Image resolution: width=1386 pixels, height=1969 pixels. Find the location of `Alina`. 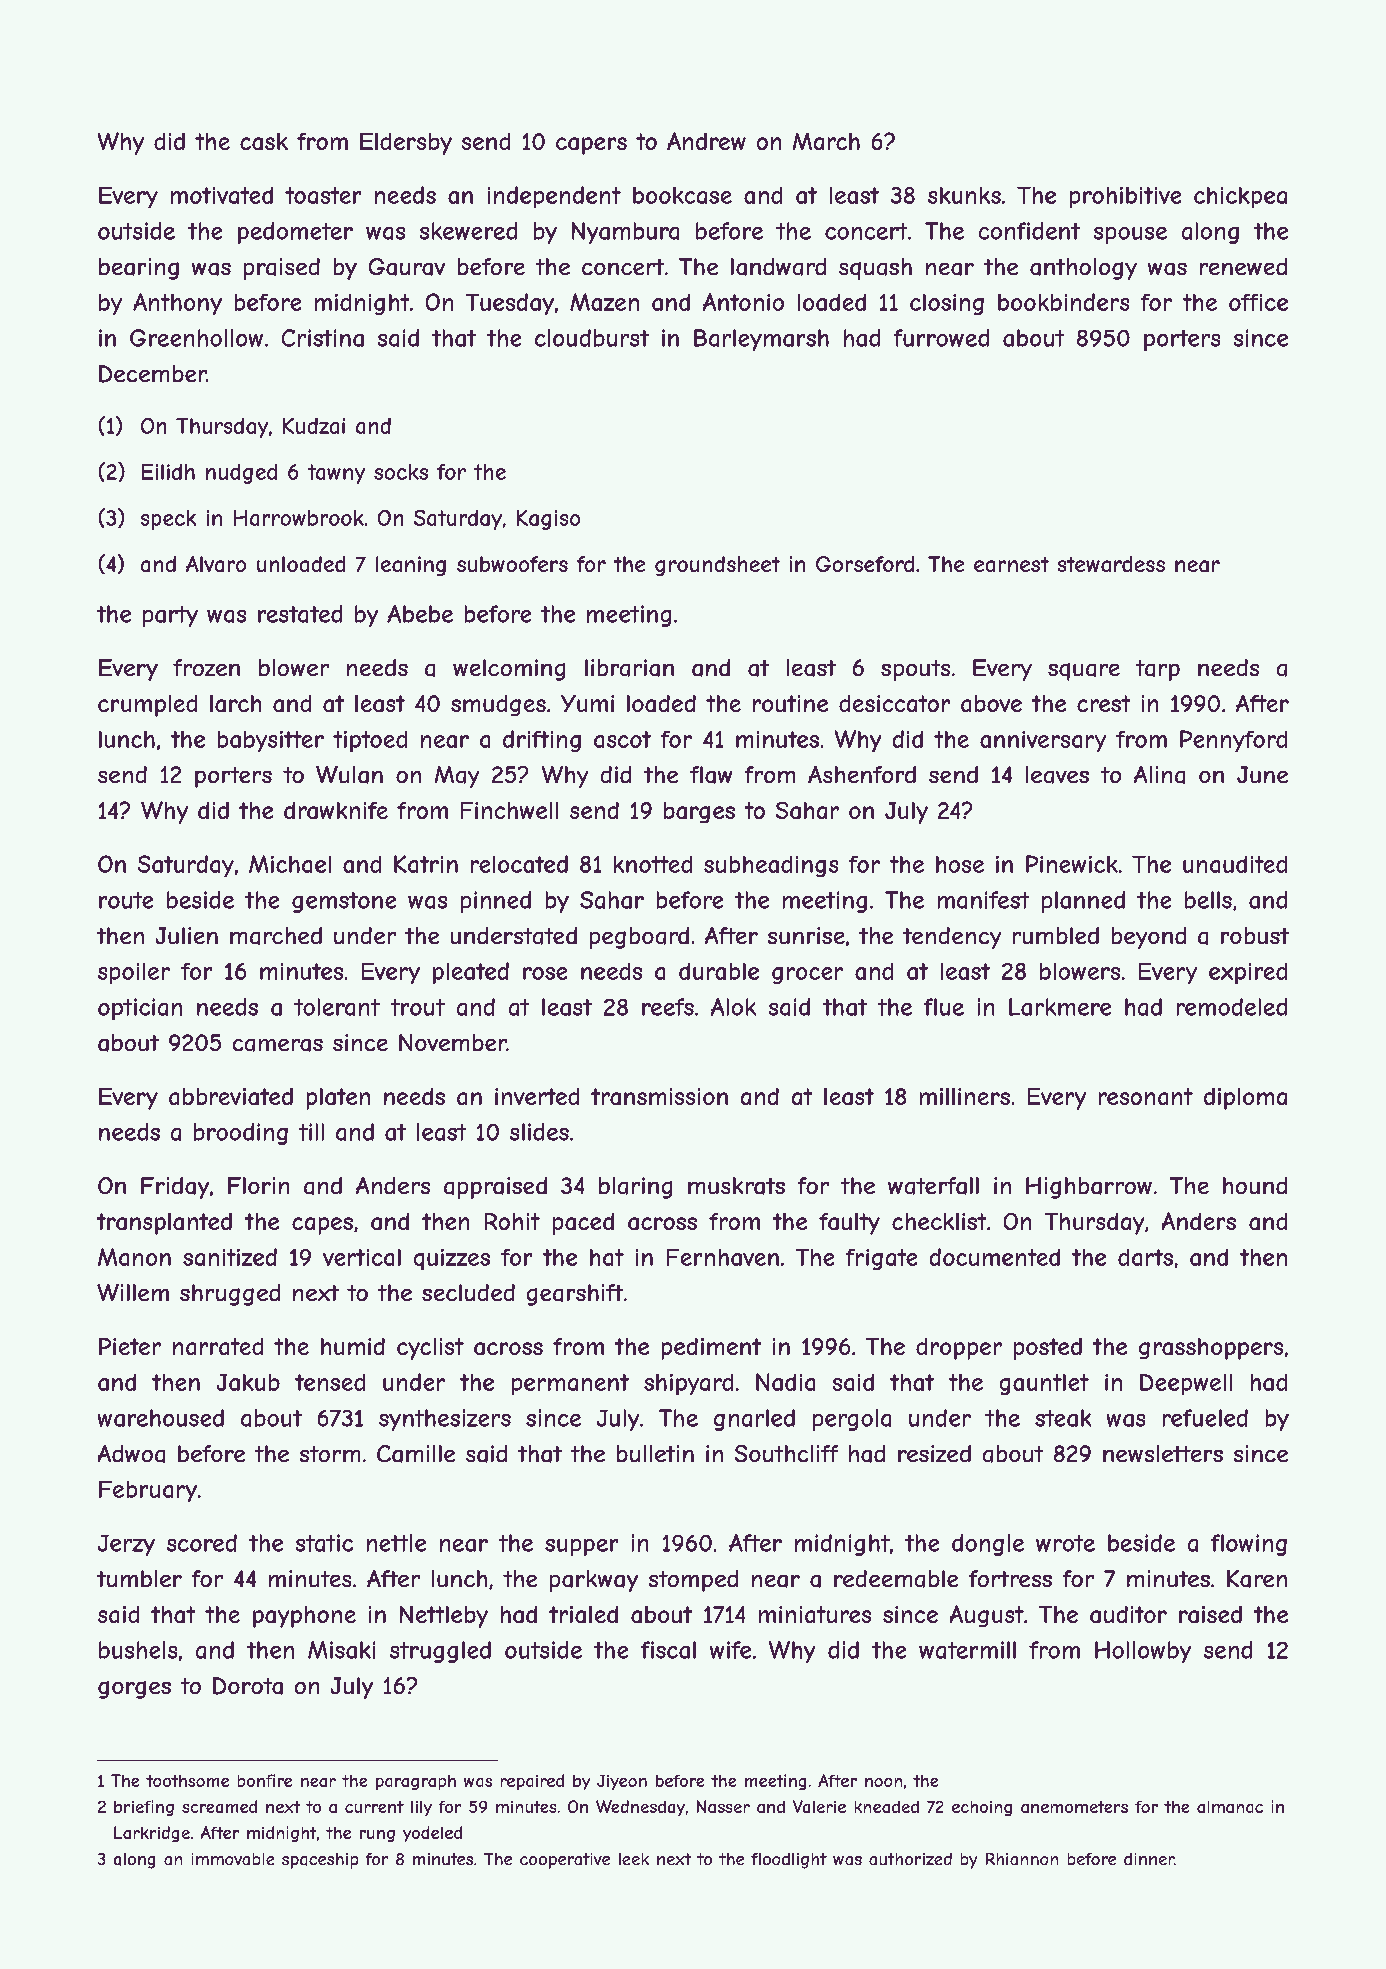

Alina is located at coordinates (1159, 775).
